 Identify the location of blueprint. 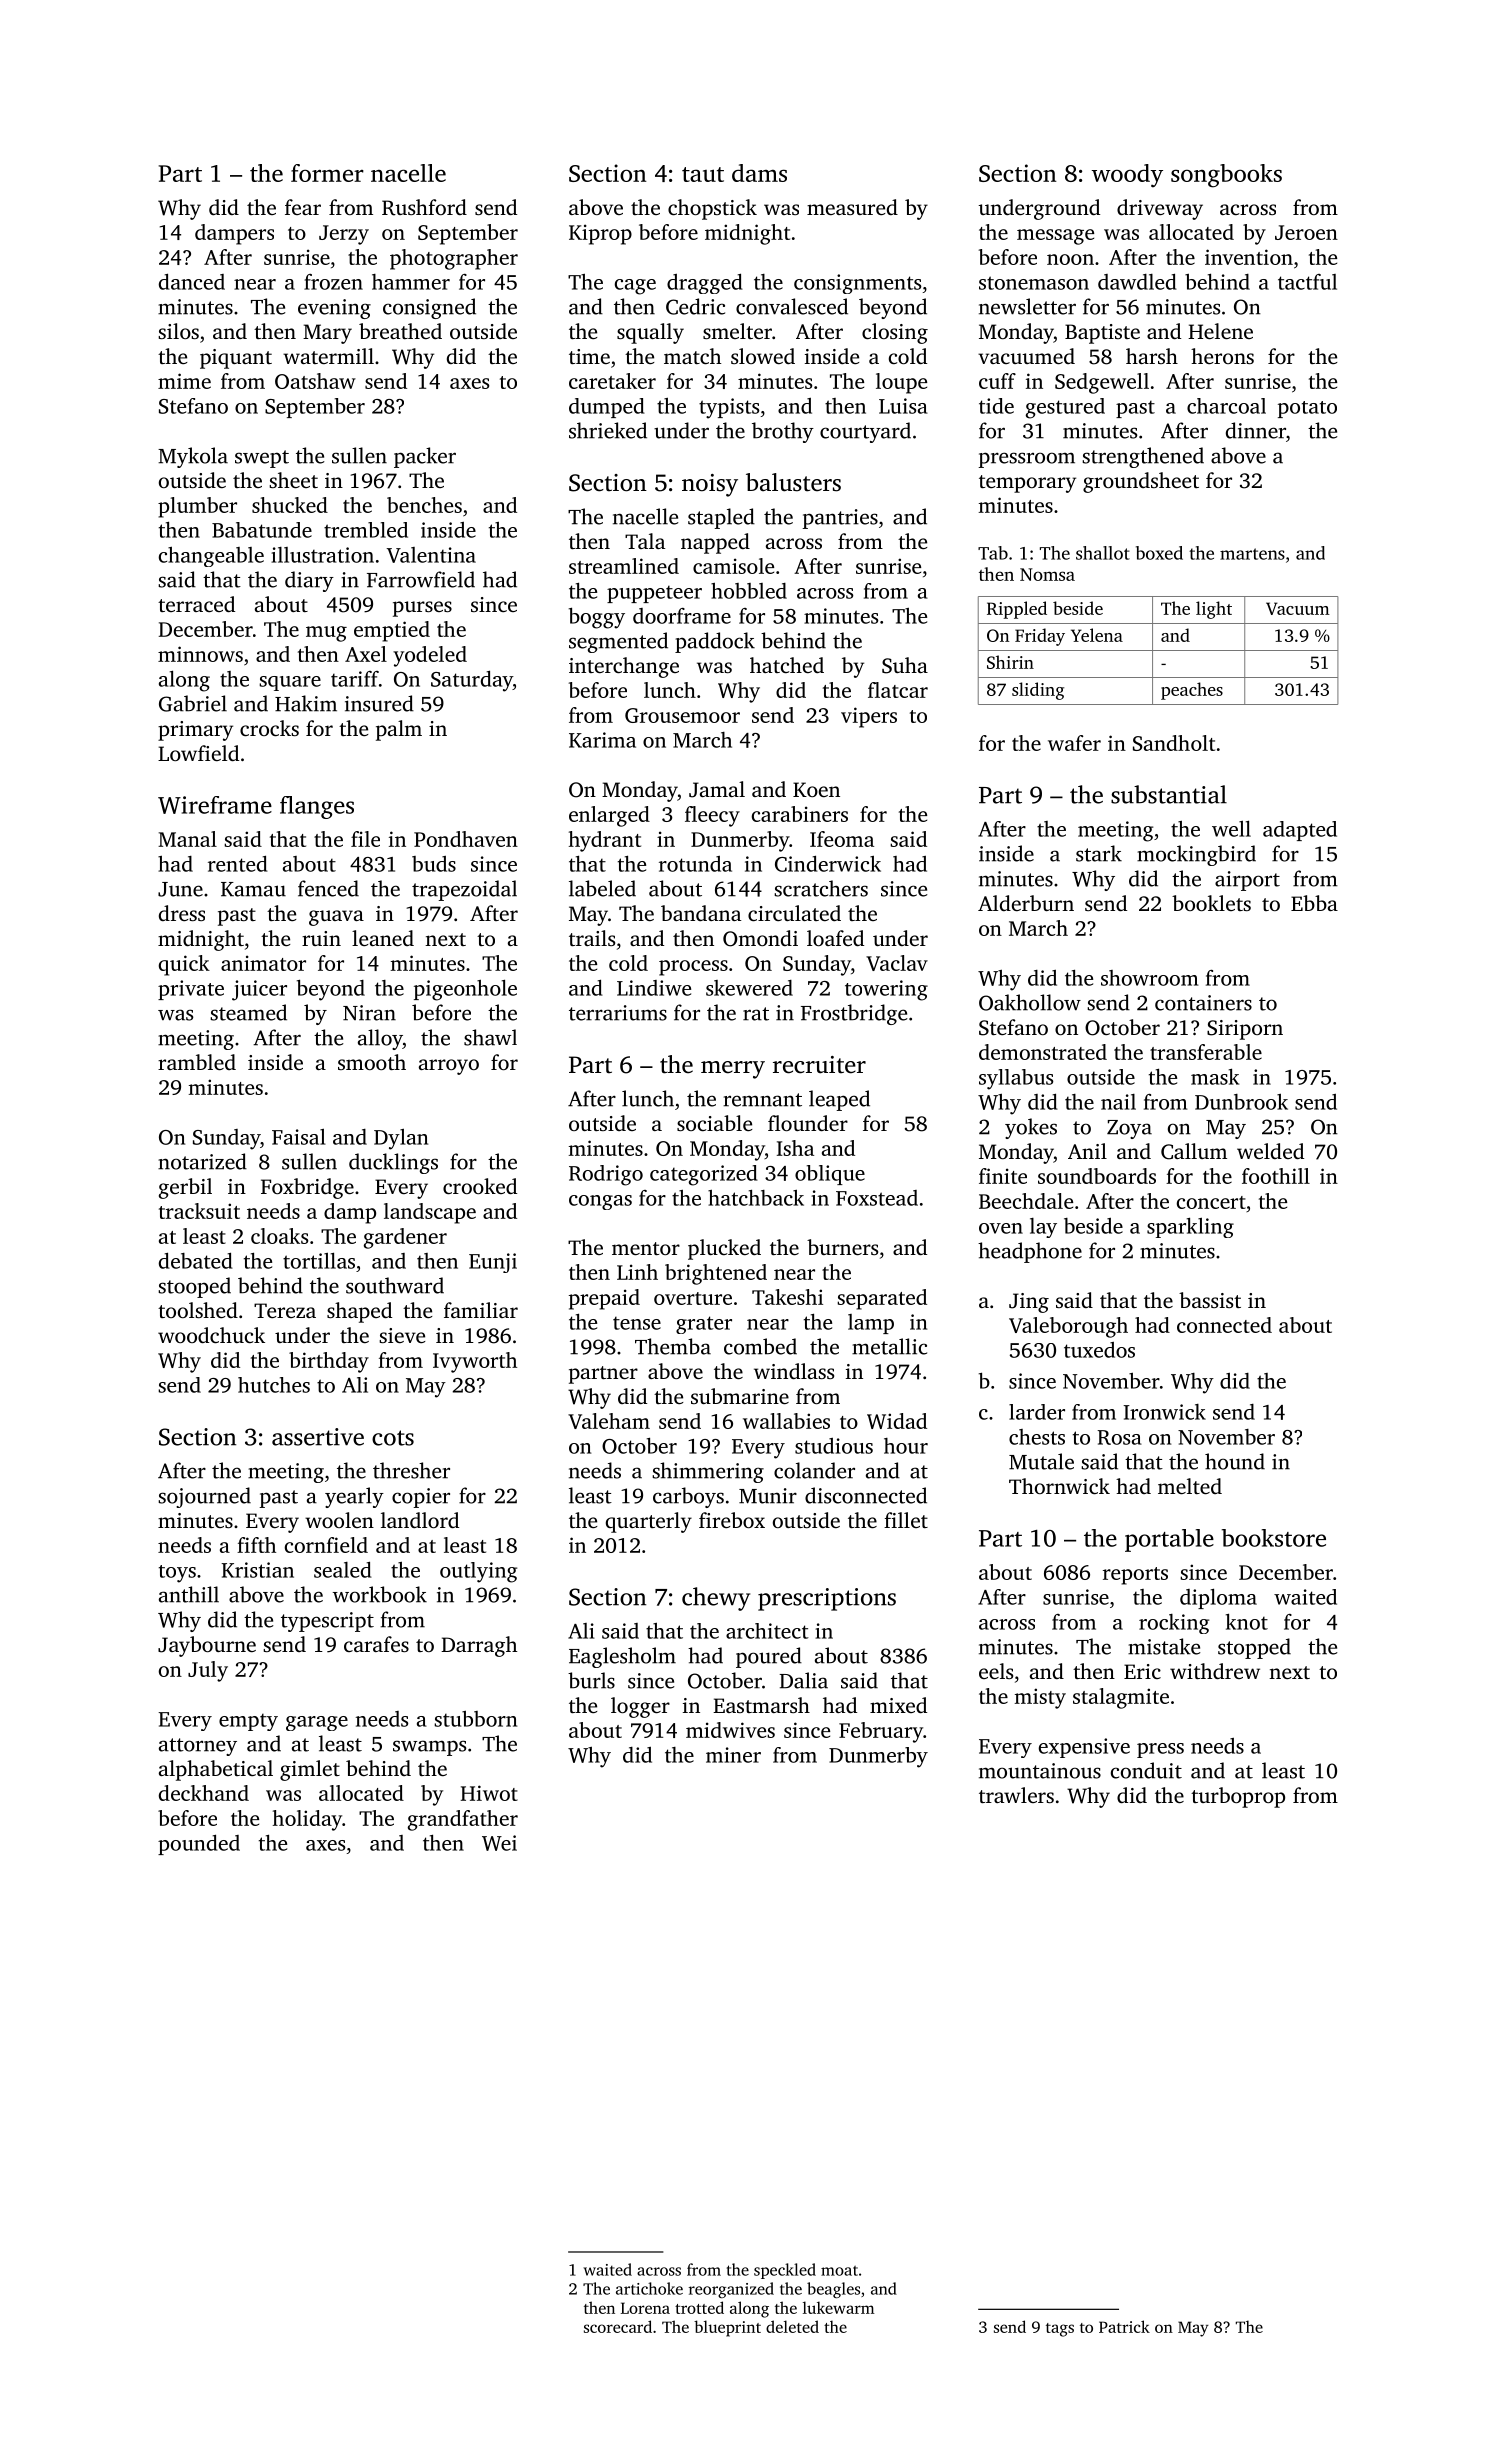
(727, 2328).
